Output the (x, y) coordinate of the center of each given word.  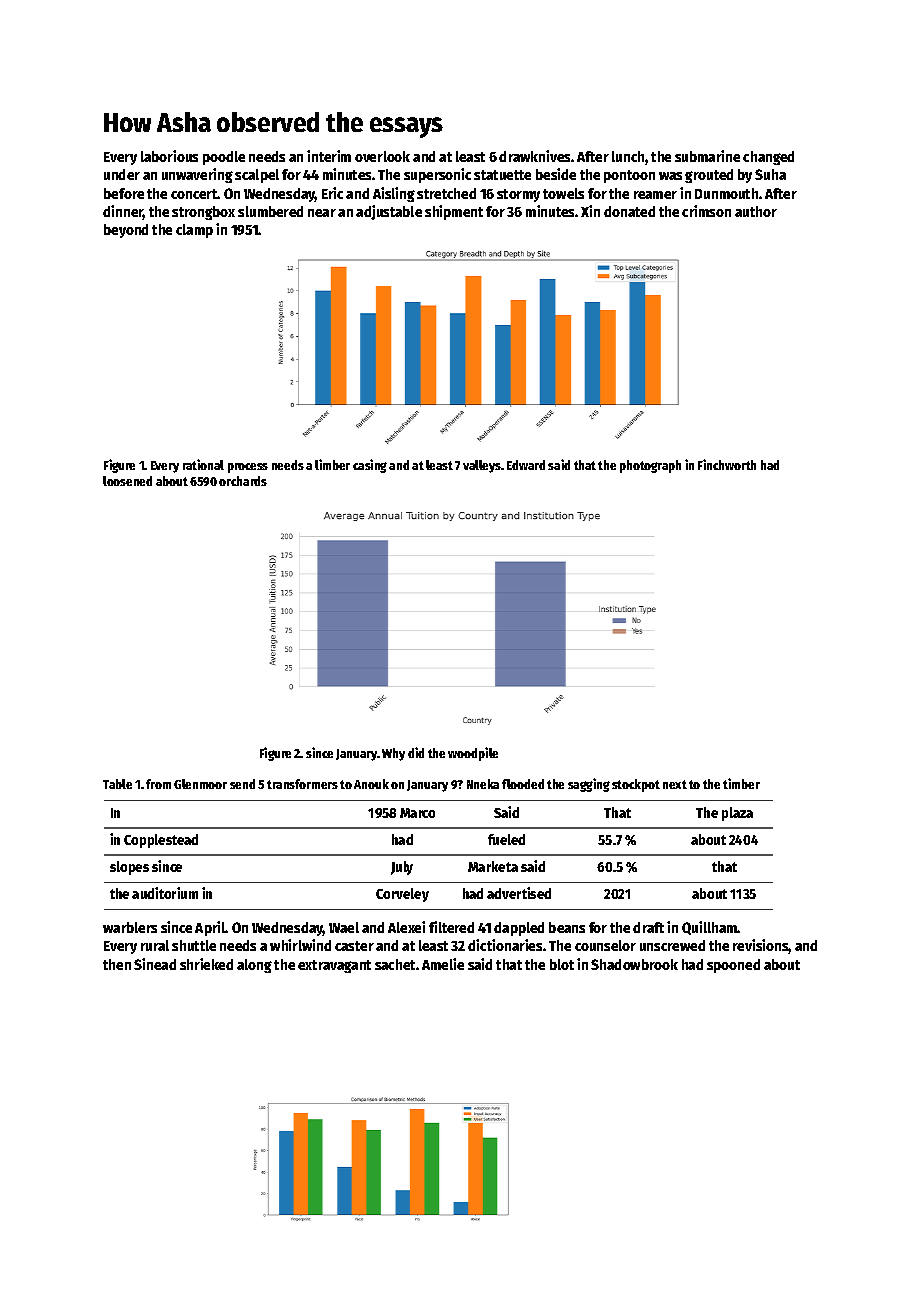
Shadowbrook (634, 964)
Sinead (155, 964)
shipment (454, 212)
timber (741, 783)
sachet (395, 964)
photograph (650, 466)
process (248, 468)
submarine (707, 156)
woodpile (473, 754)
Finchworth (727, 464)
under (122, 174)
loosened (127, 481)
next (675, 784)
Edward (526, 465)
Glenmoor (200, 784)
